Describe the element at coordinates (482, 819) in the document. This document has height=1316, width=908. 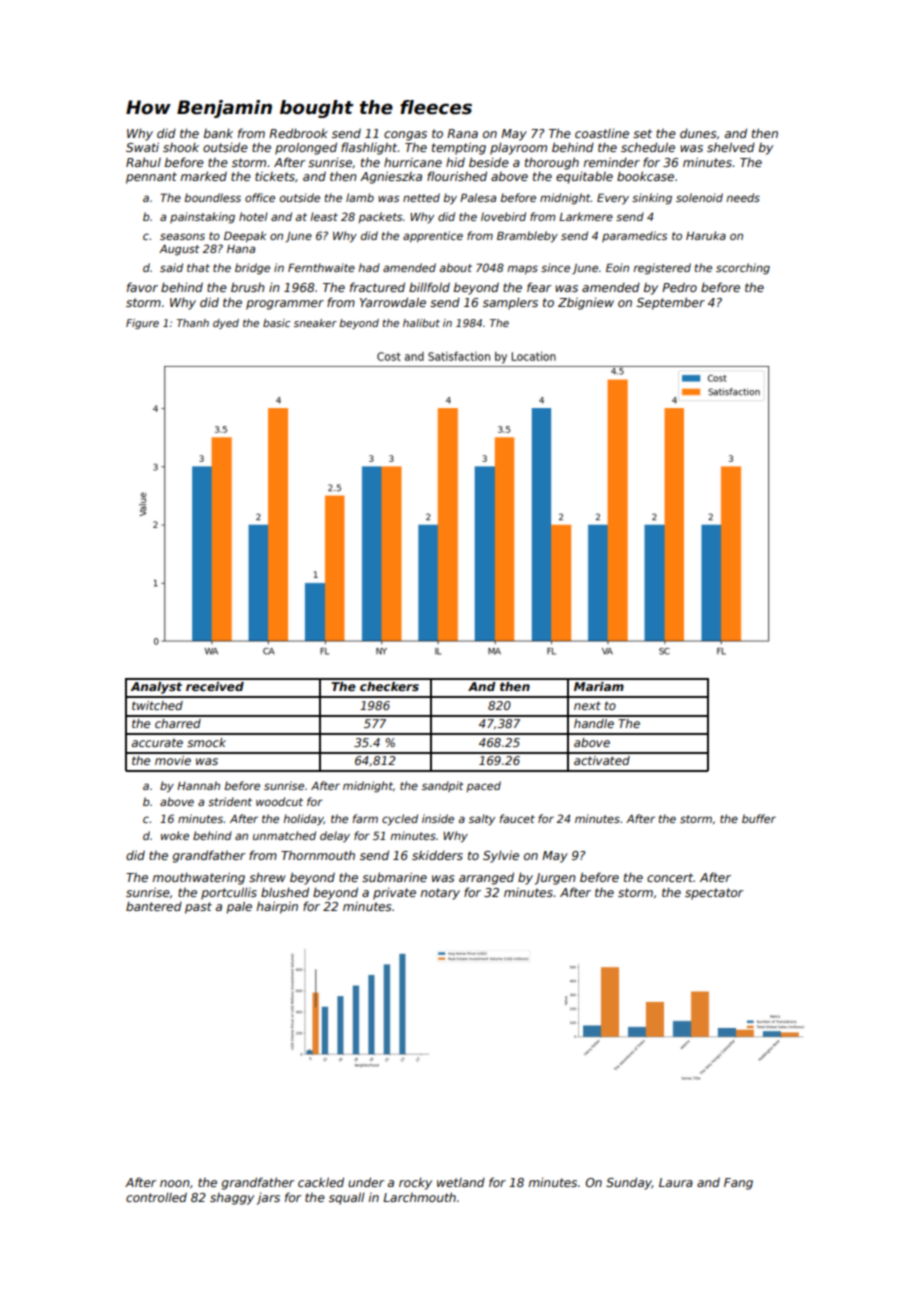
I see `salty` at that location.
